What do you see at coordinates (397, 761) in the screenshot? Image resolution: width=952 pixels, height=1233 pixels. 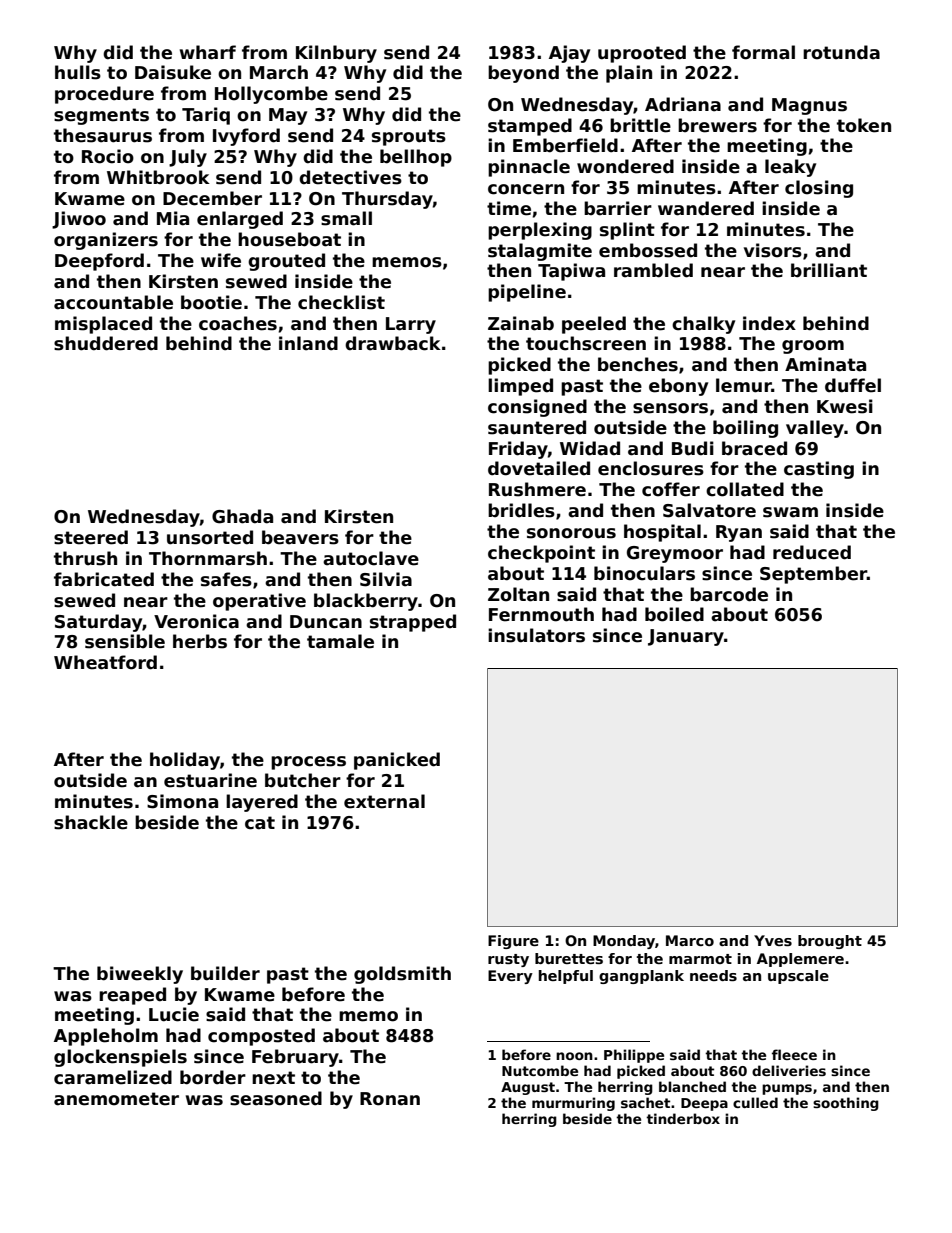 I see `panicked` at bounding box center [397, 761].
